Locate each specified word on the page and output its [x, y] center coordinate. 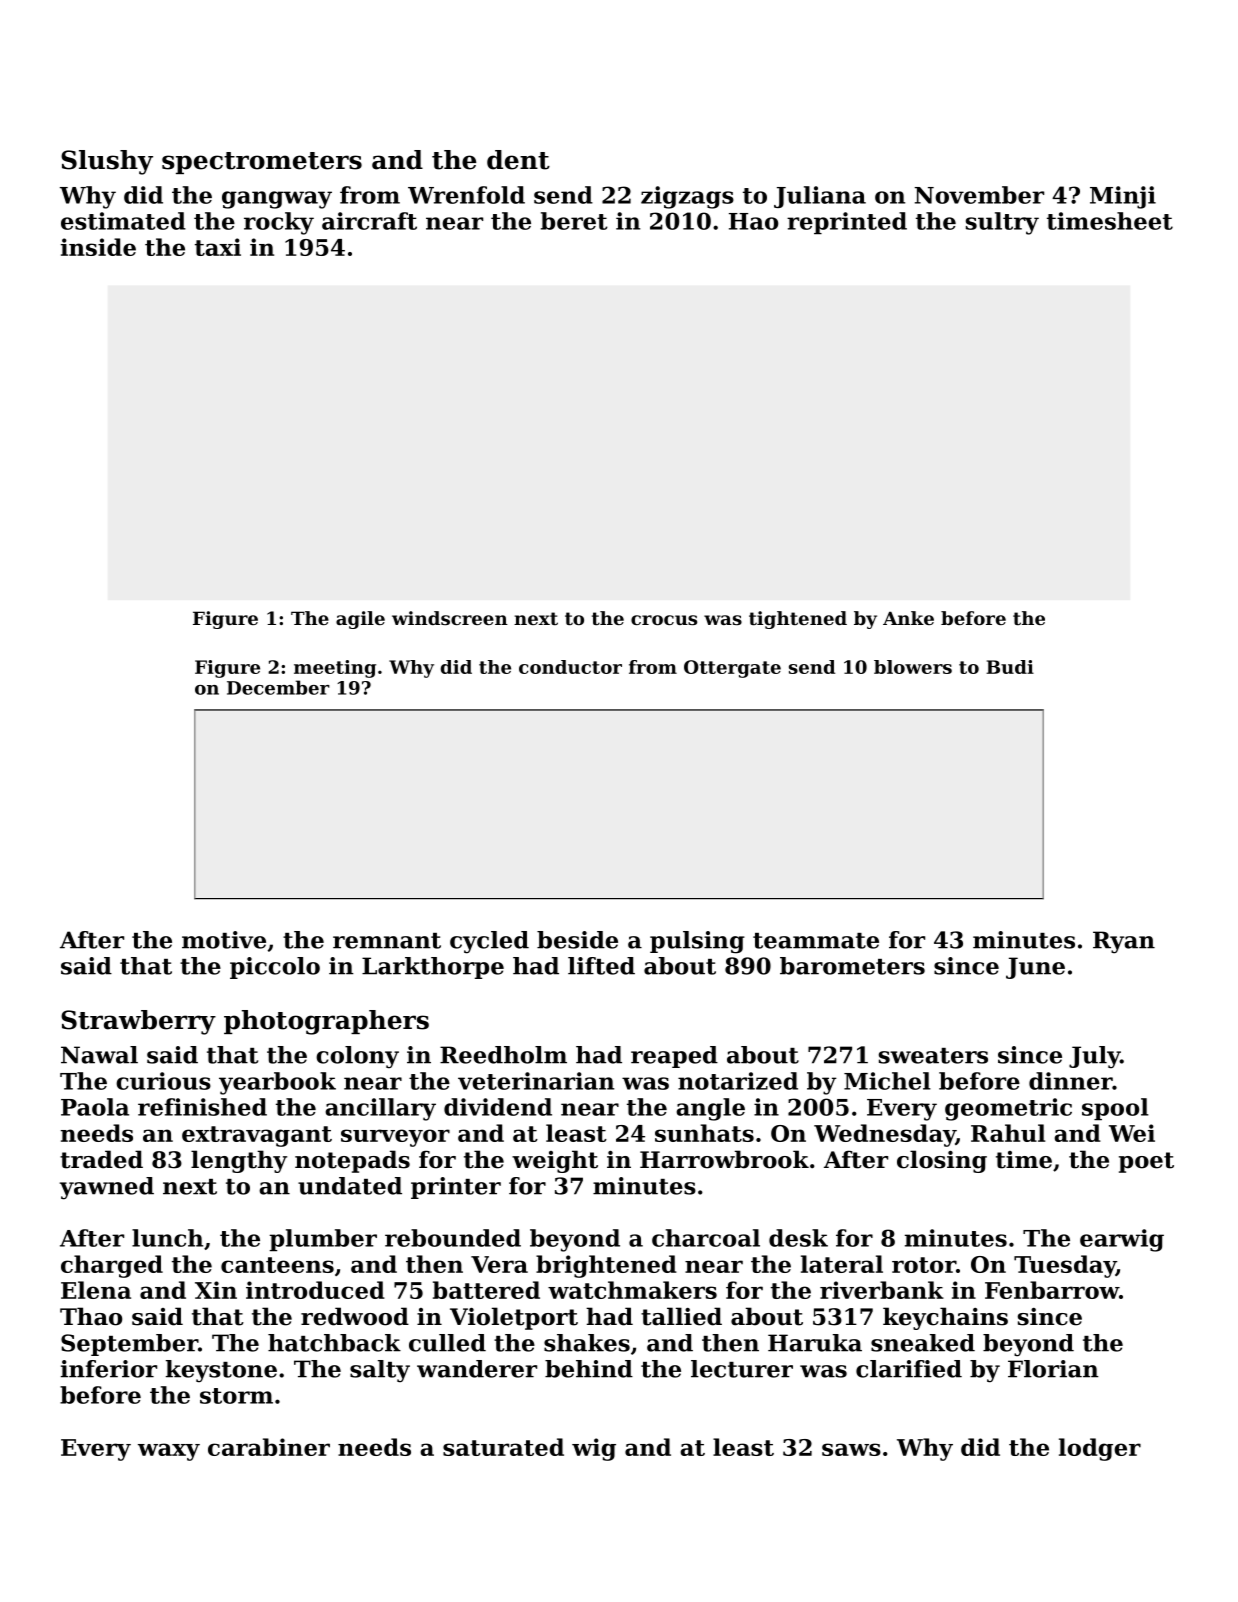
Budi [1010, 667]
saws [851, 1449]
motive [224, 940]
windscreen [450, 618]
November [979, 195]
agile [360, 620]
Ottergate [732, 669]
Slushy [107, 162]
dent [518, 160]
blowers [913, 667]
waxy [169, 1452]
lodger [1100, 1449]
